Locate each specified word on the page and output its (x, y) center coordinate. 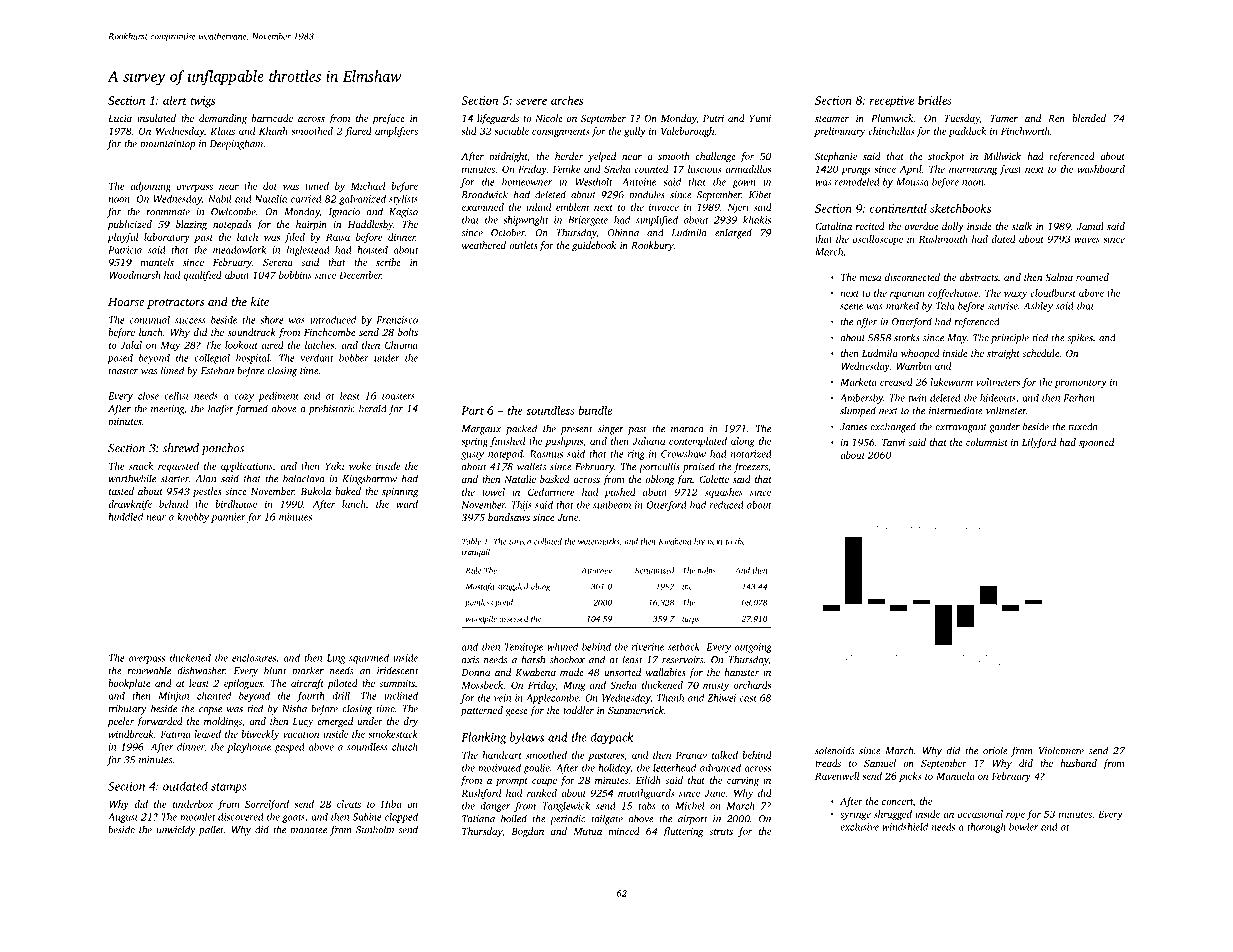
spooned (1096, 443)
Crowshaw (683, 454)
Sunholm (375, 829)
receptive (892, 102)
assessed (513, 618)
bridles (935, 100)
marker (308, 670)
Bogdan (527, 832)
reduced (727, 505)
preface (389, 119)
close (148, 396)
